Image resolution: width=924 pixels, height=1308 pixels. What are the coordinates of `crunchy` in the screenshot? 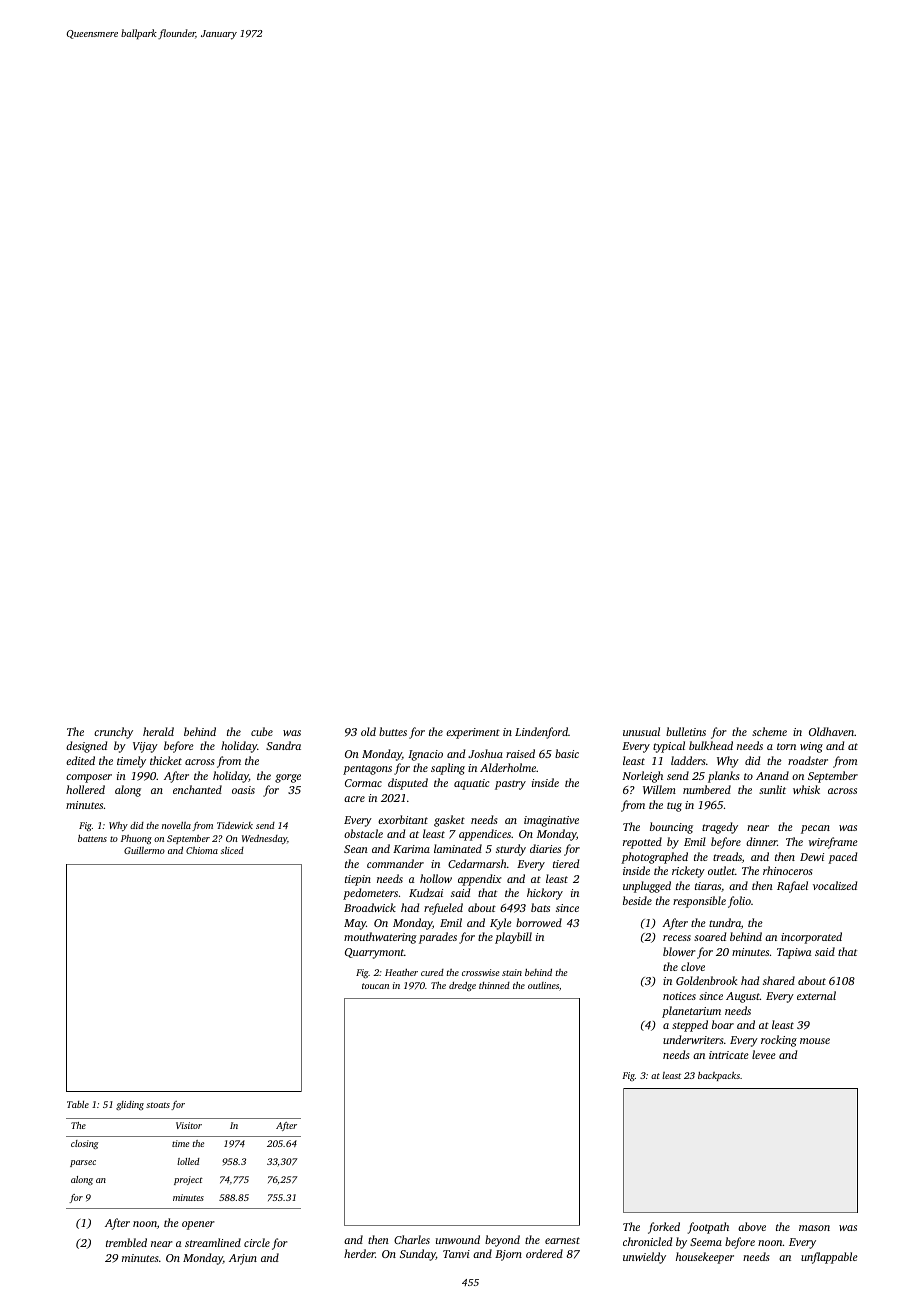 It's located at (113, 733).
